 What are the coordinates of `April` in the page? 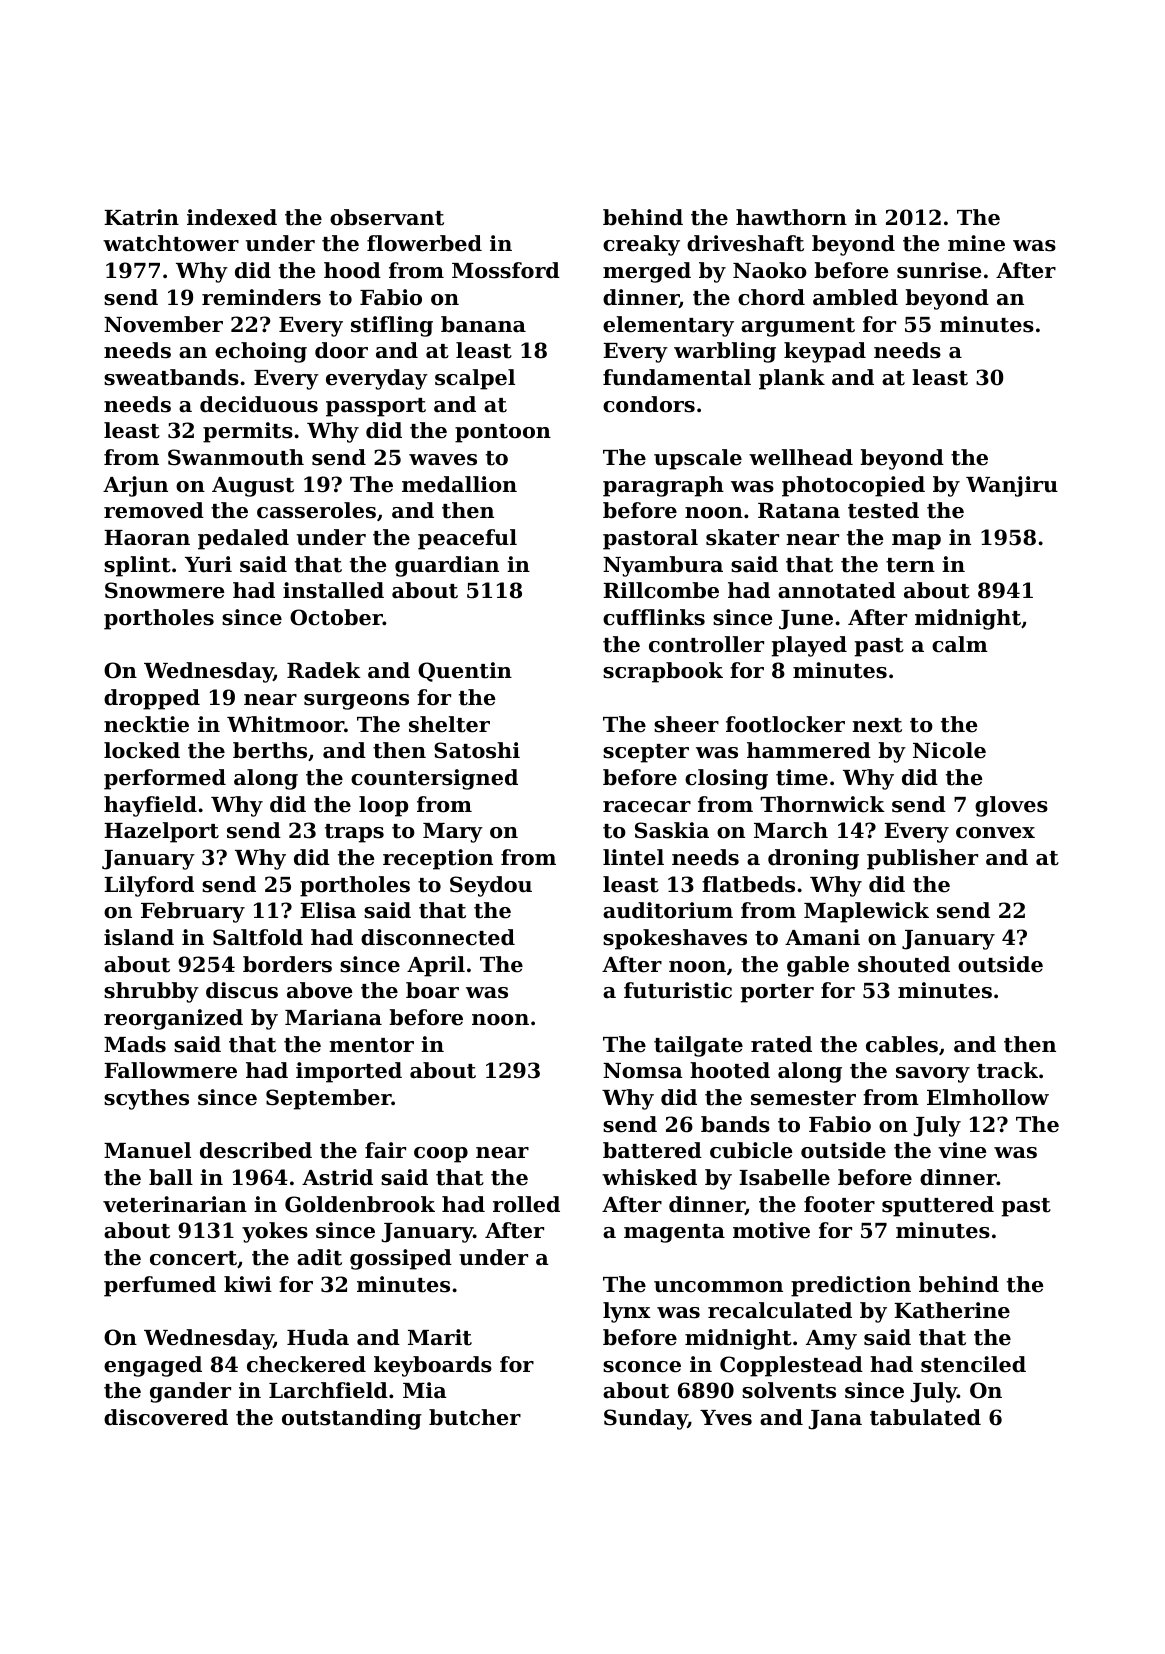 It's located at (436, 966).
